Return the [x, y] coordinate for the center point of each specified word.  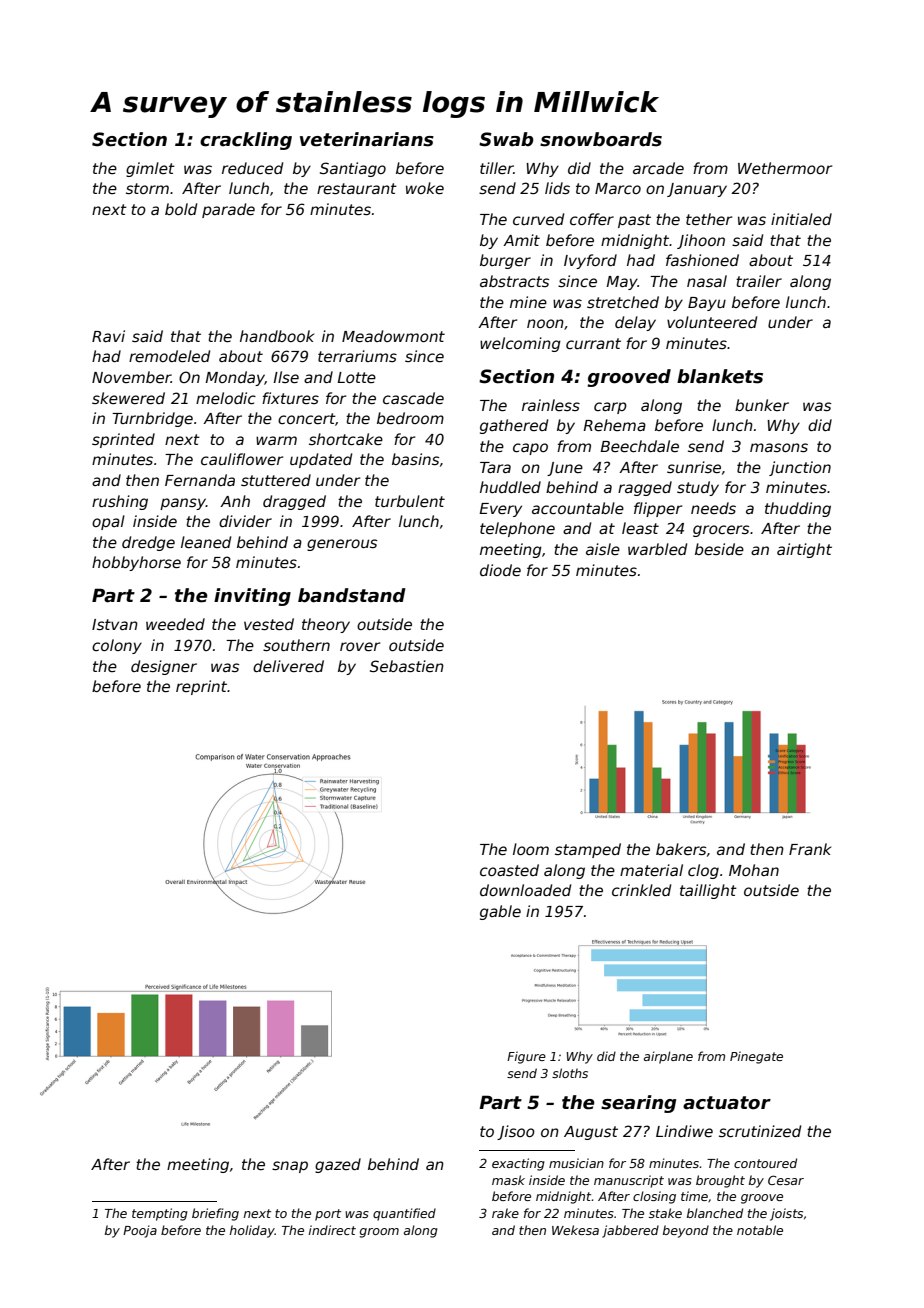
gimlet [150, 169]
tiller [497, 168]
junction [800, 468]
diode [500, 570]
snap [290, 1167]
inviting [252, 597]
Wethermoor [785, 168]
